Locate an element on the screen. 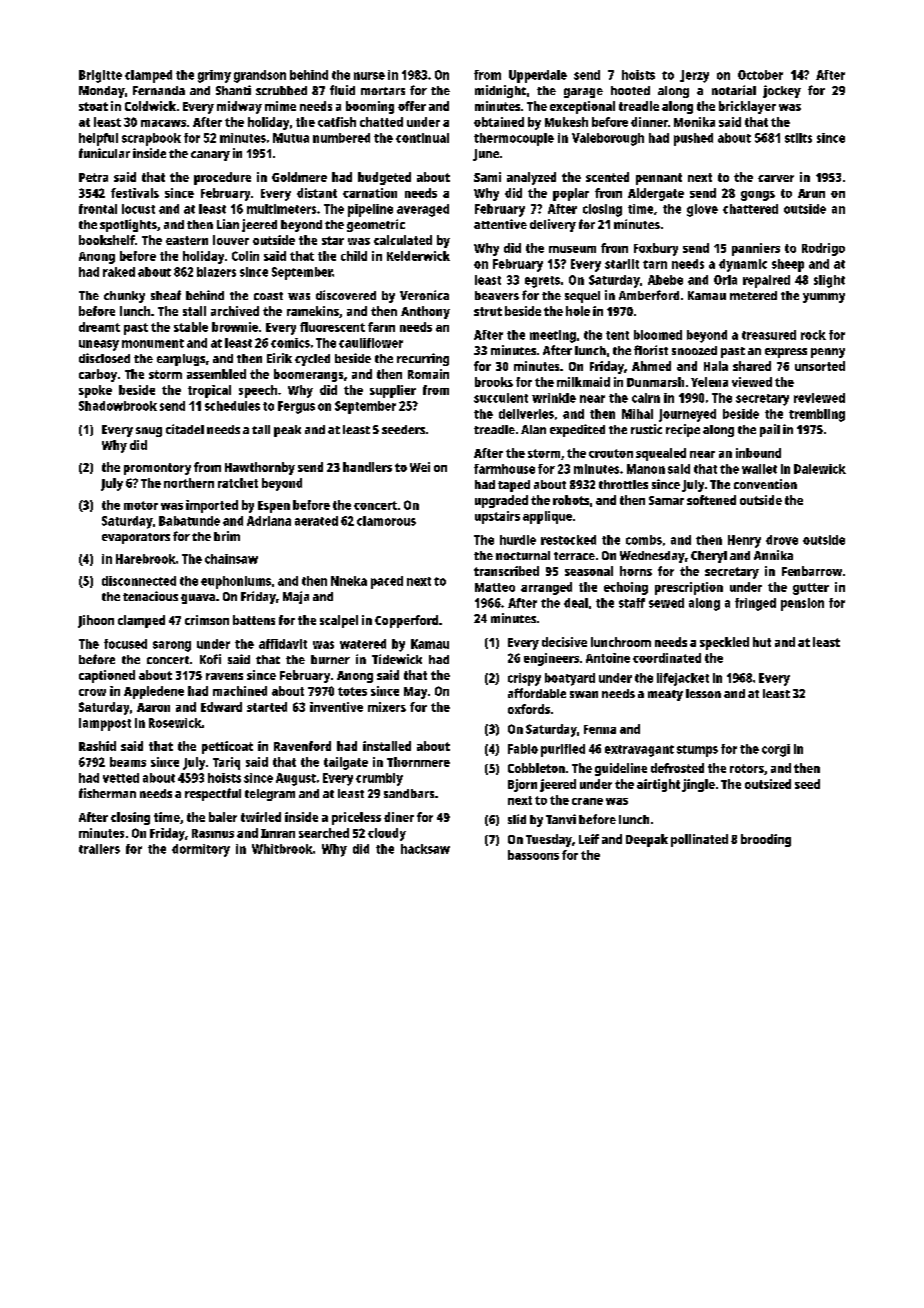  clamorous is located at coordinates (386, 521).
